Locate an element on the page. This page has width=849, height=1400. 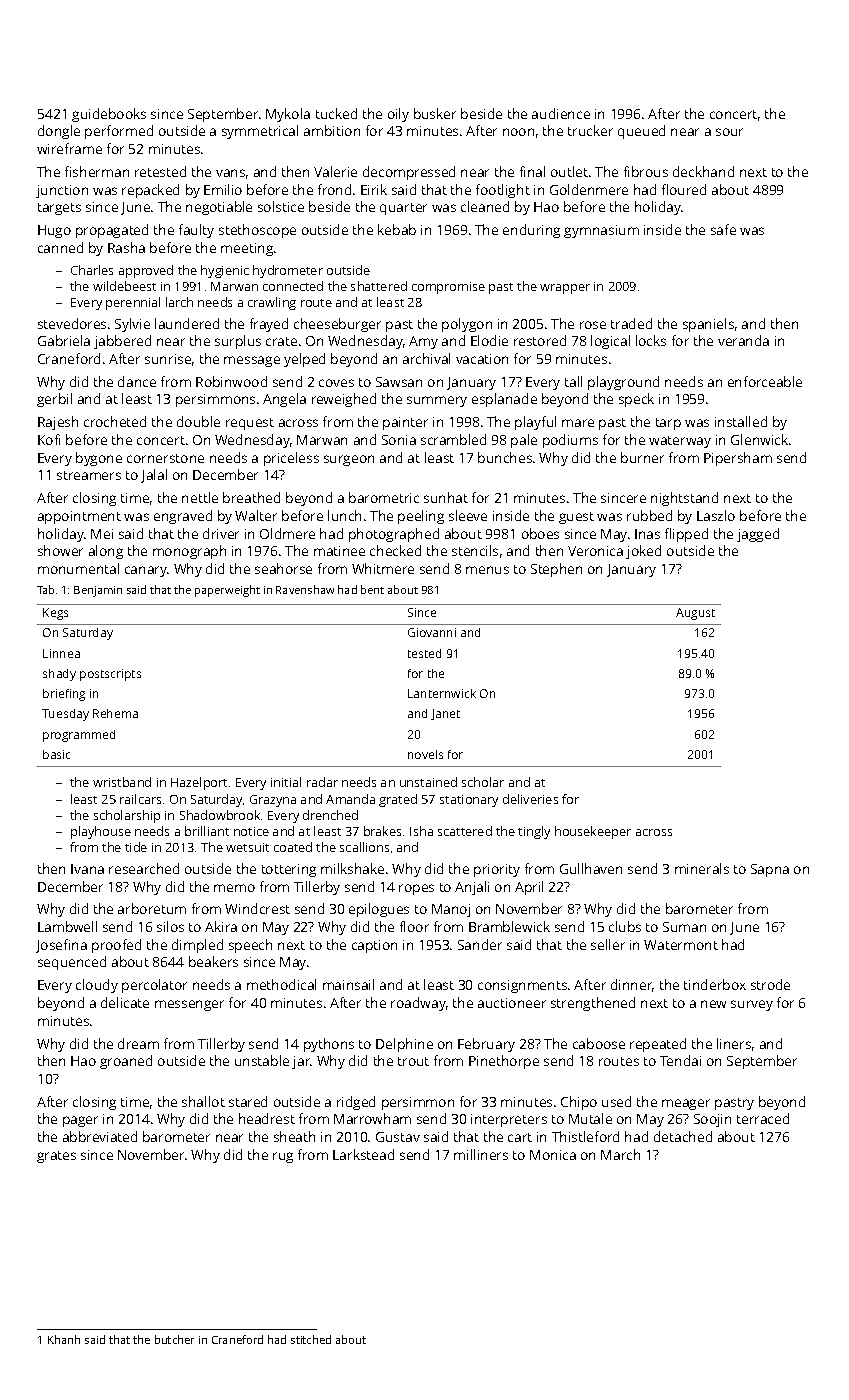
paperweight is located at coordinates (227, 591).
